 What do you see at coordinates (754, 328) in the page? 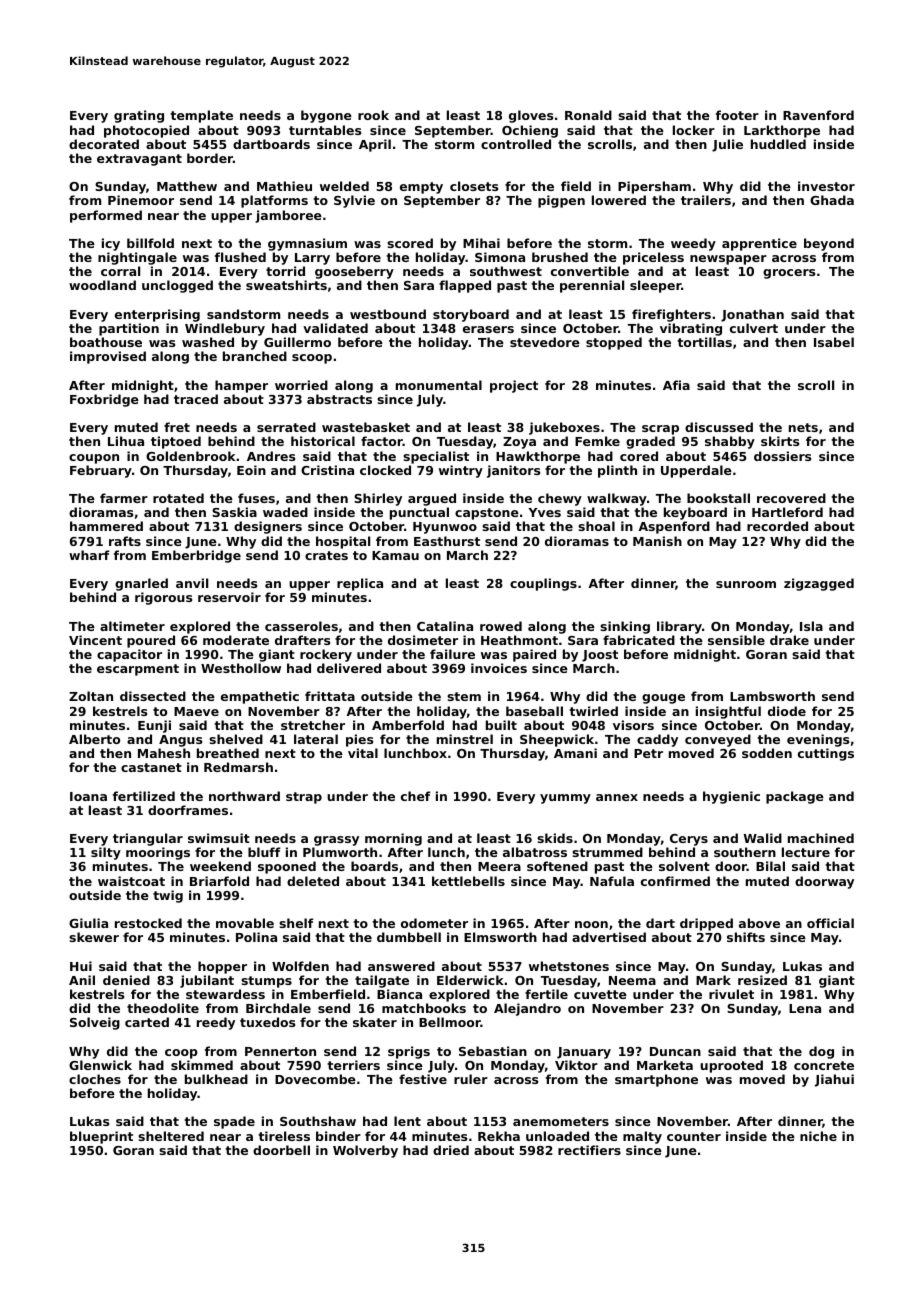
I see `culvert` at bounding box center [754, 328].
